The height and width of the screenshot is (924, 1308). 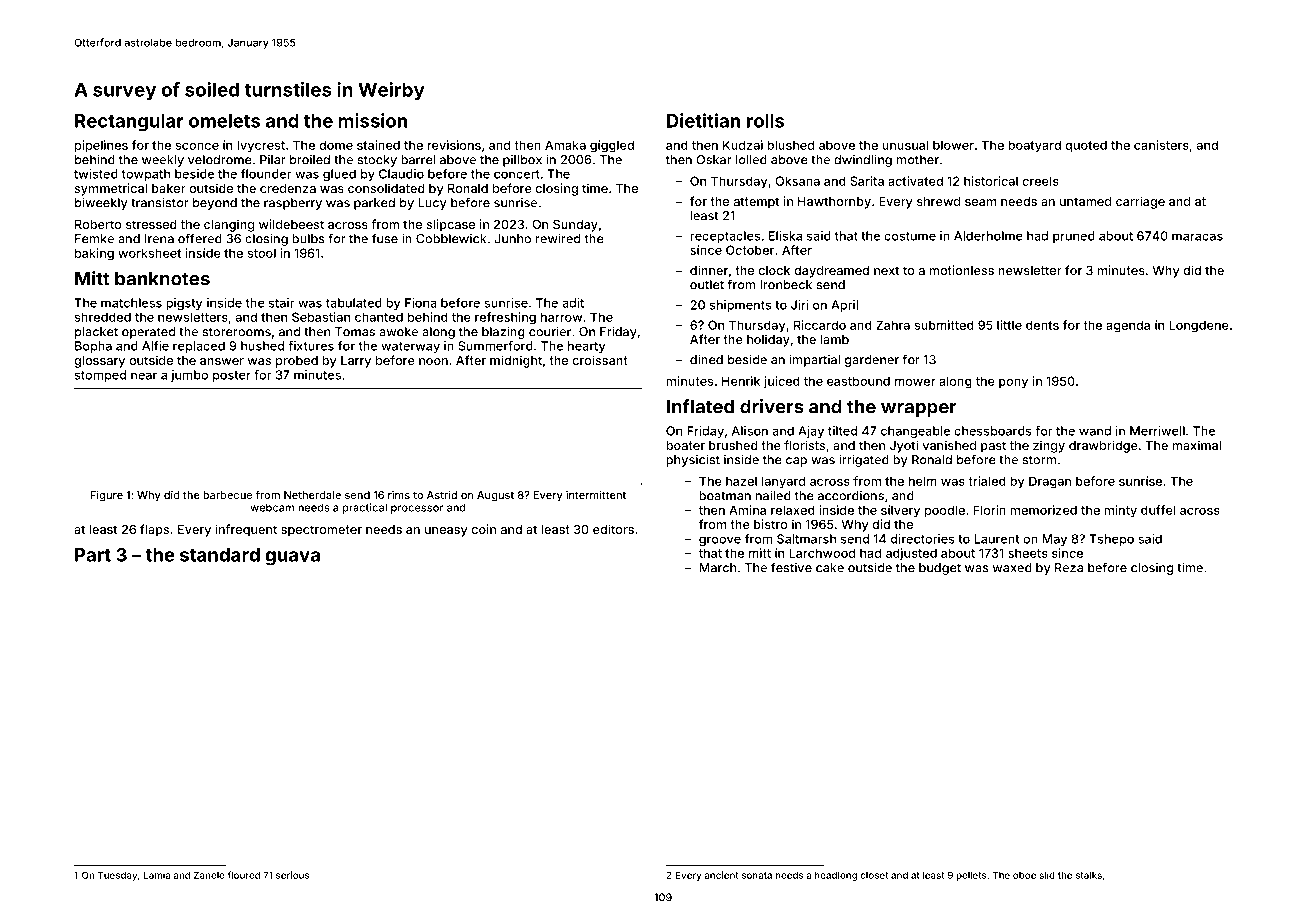 What do you see at coordinates (703, 120) in the screenshot?
I see `Dietitian` at bounding box center [703, 120].
